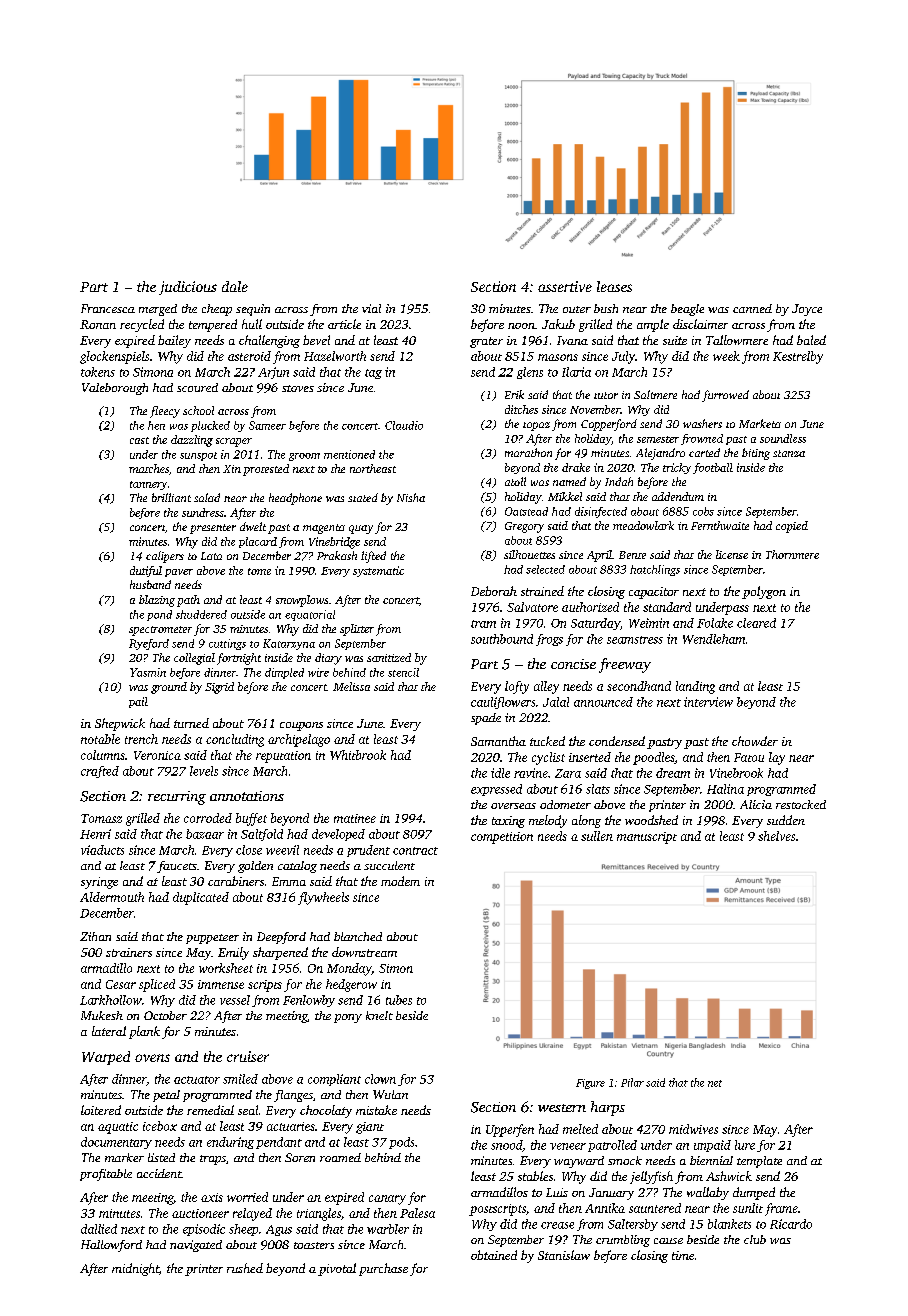  I want to click on fleecy, so click(165, 412).
